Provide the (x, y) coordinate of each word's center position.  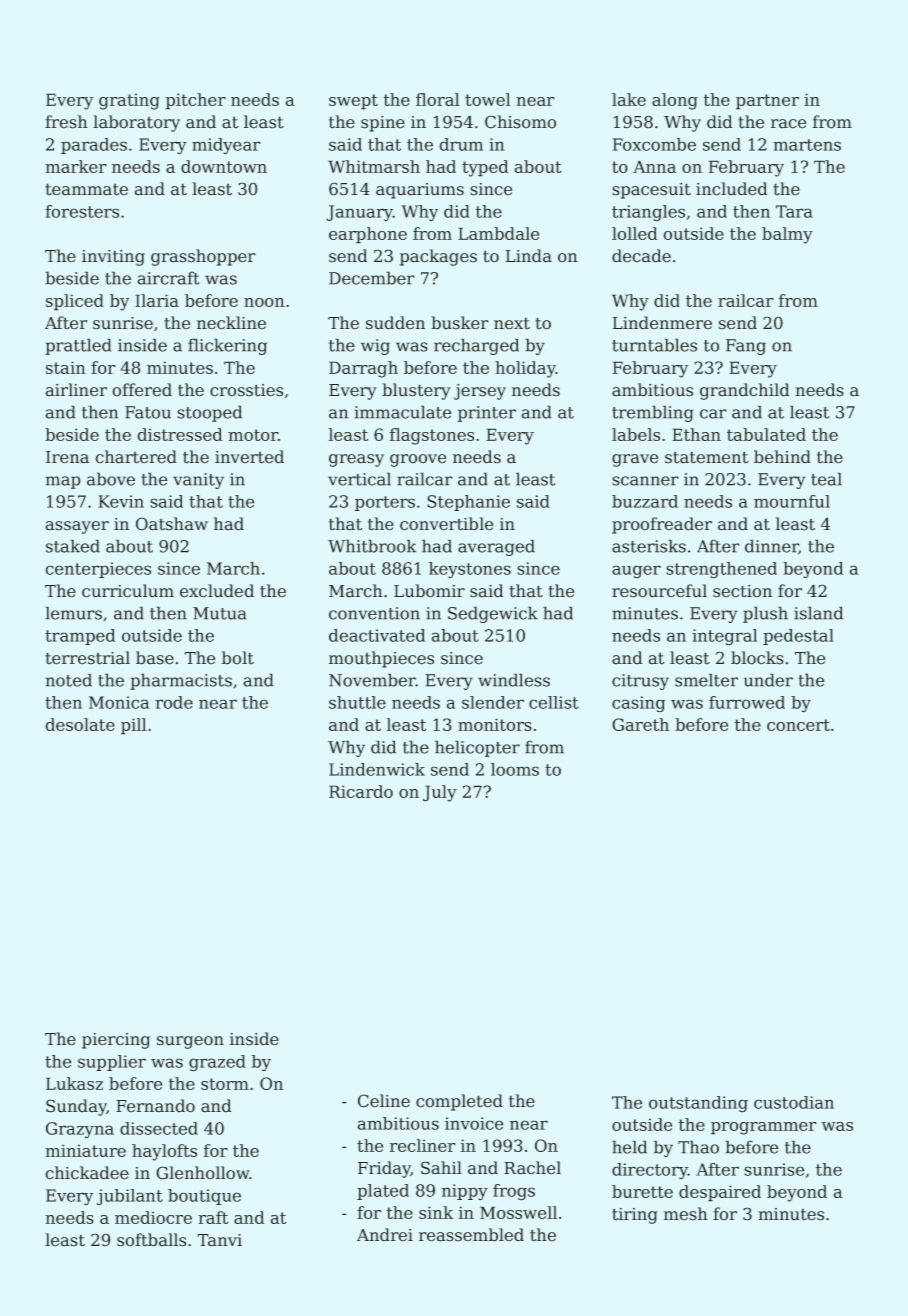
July (440, 793)
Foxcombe (654, 144)
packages (438, 257)
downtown (224, 166)
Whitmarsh (374, 166)
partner (767, 102)
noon (264, 302)
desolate (80, 724)
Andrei (385, 1235)
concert (798, 725)
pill (133, 726)
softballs (151, 1240)
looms (515, 769)
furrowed (747, 702)
